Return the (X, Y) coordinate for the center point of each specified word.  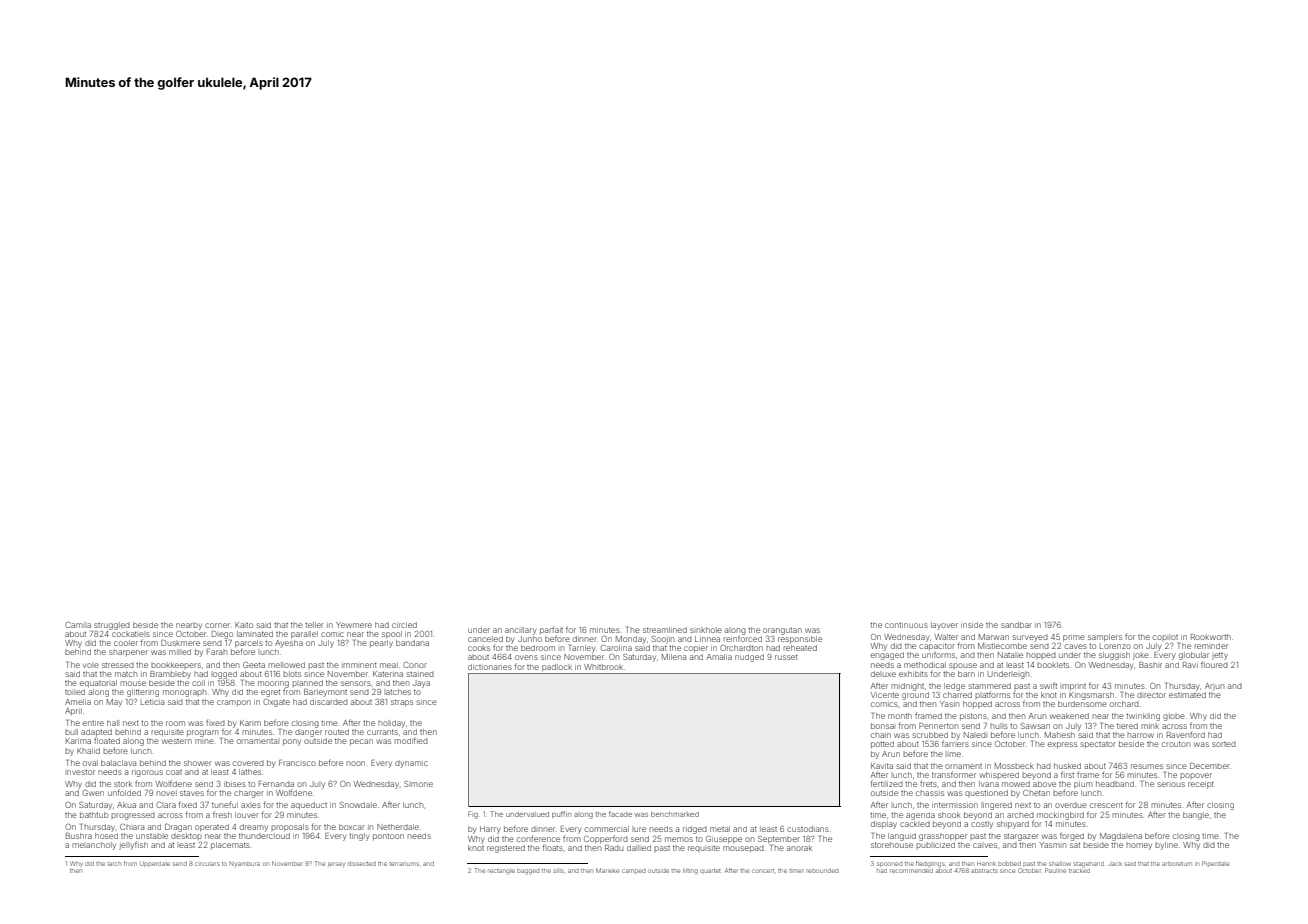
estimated (1187, 695)
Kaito (244, 625)
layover (944, 626)
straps (402, 702)
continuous (906, 625)
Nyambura (245, 864)
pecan (361, 742)
